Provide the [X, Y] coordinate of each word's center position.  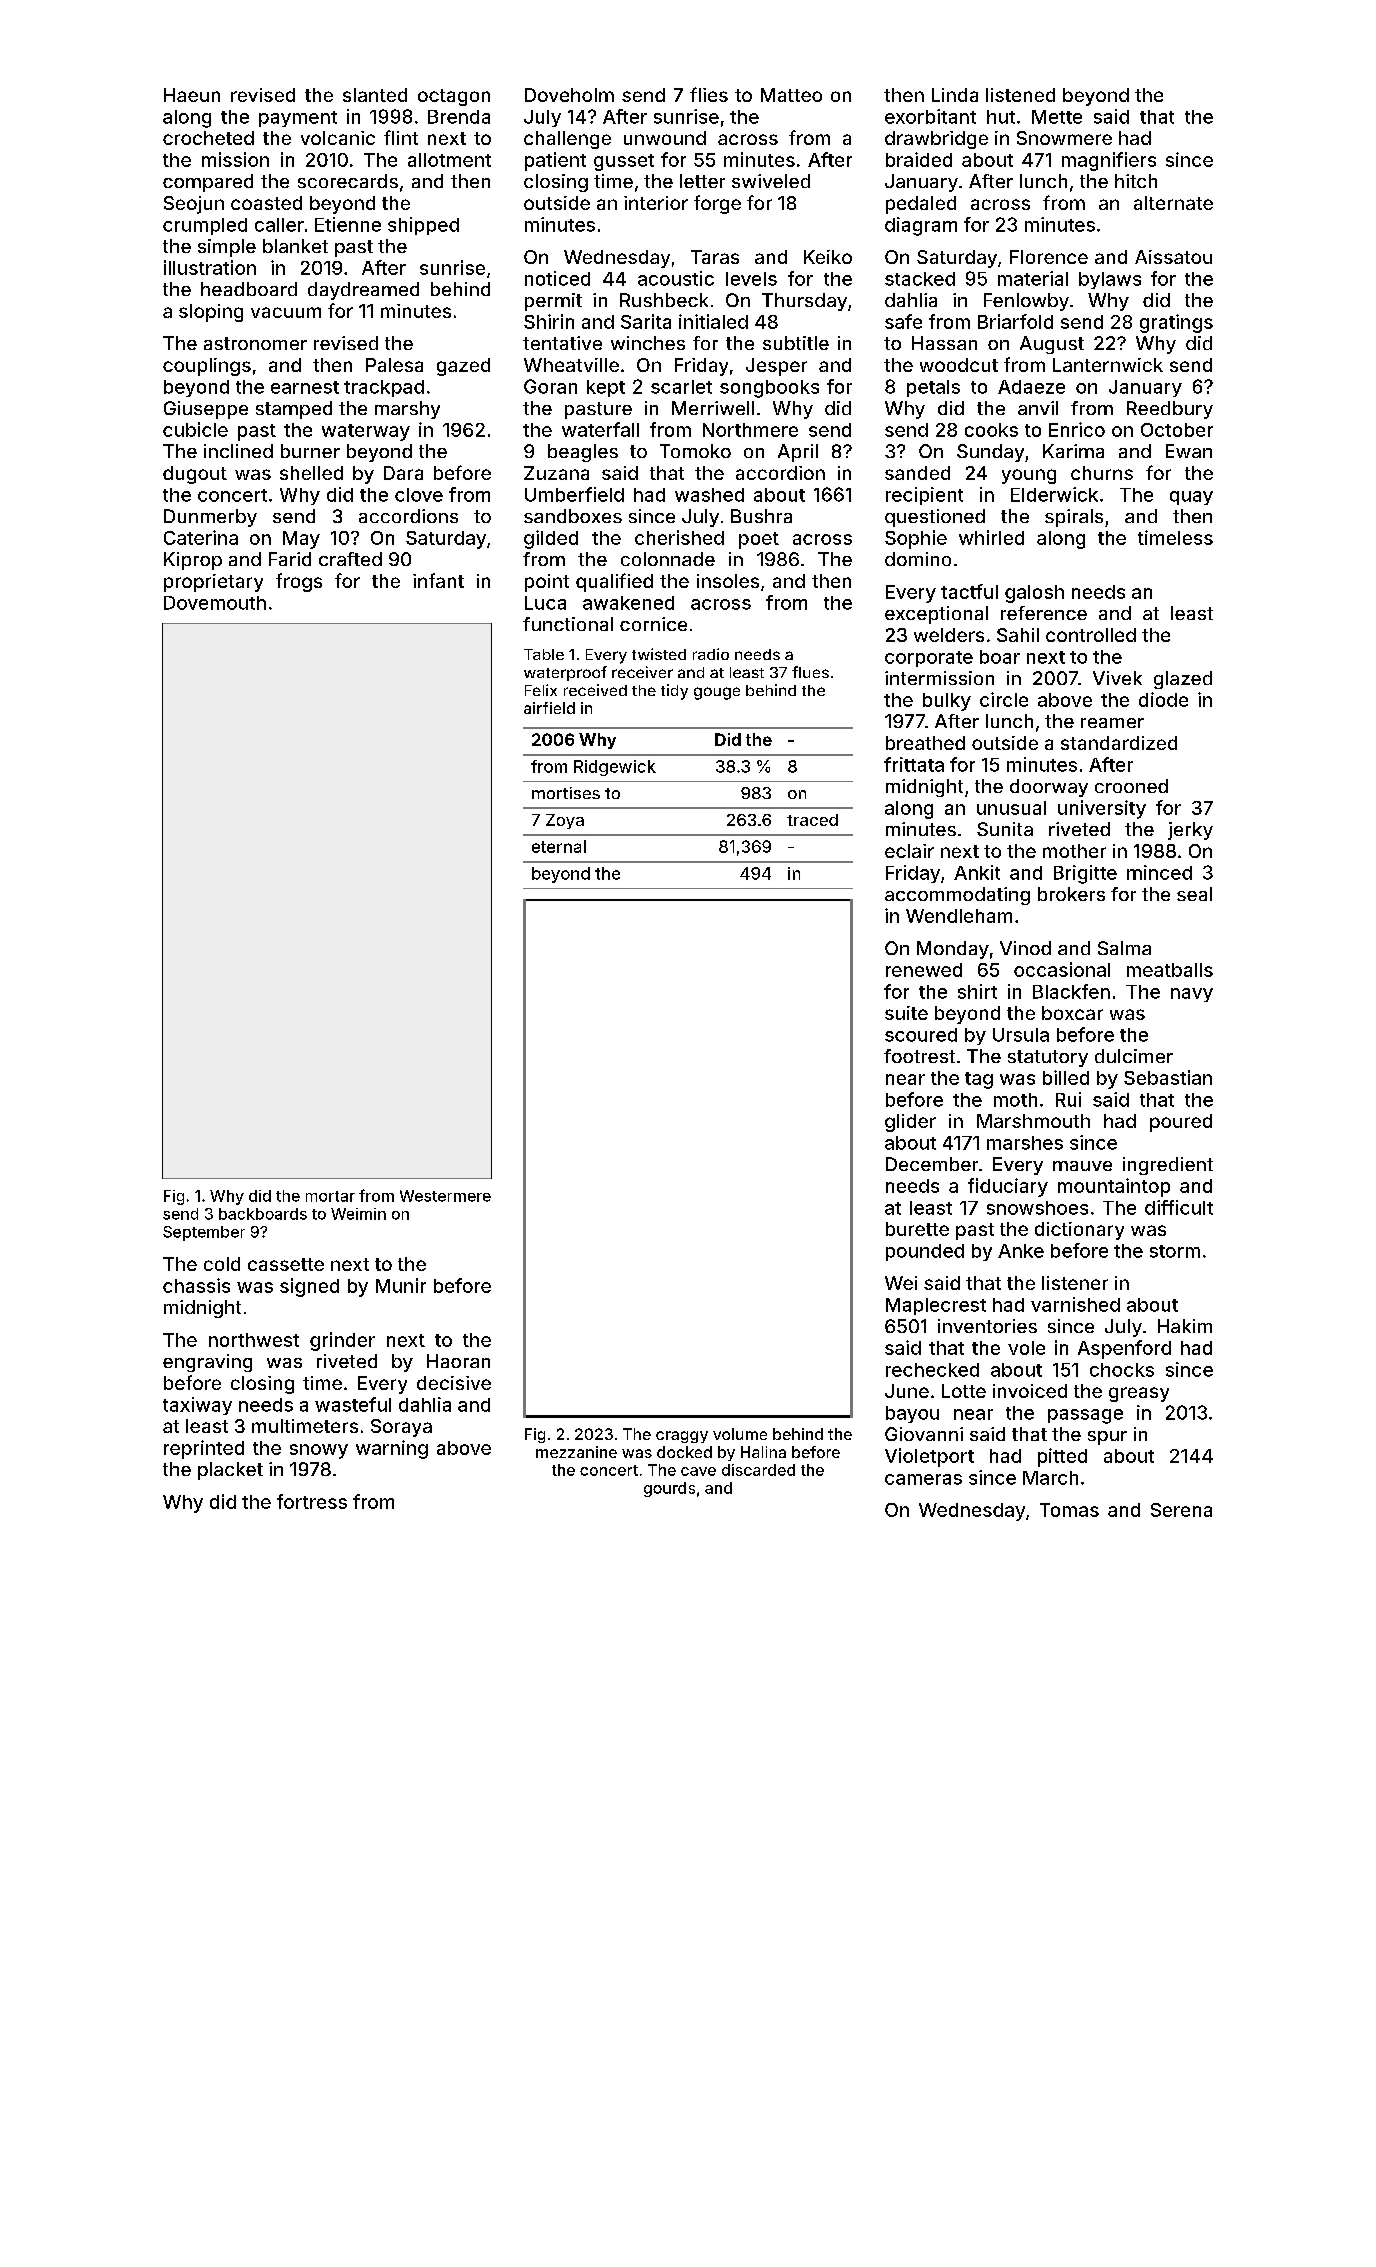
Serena [1181, 1510]
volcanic [338, 138]
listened [1020, 95]
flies [709, 94]
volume [740, 1434]
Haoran [458, 1361]
